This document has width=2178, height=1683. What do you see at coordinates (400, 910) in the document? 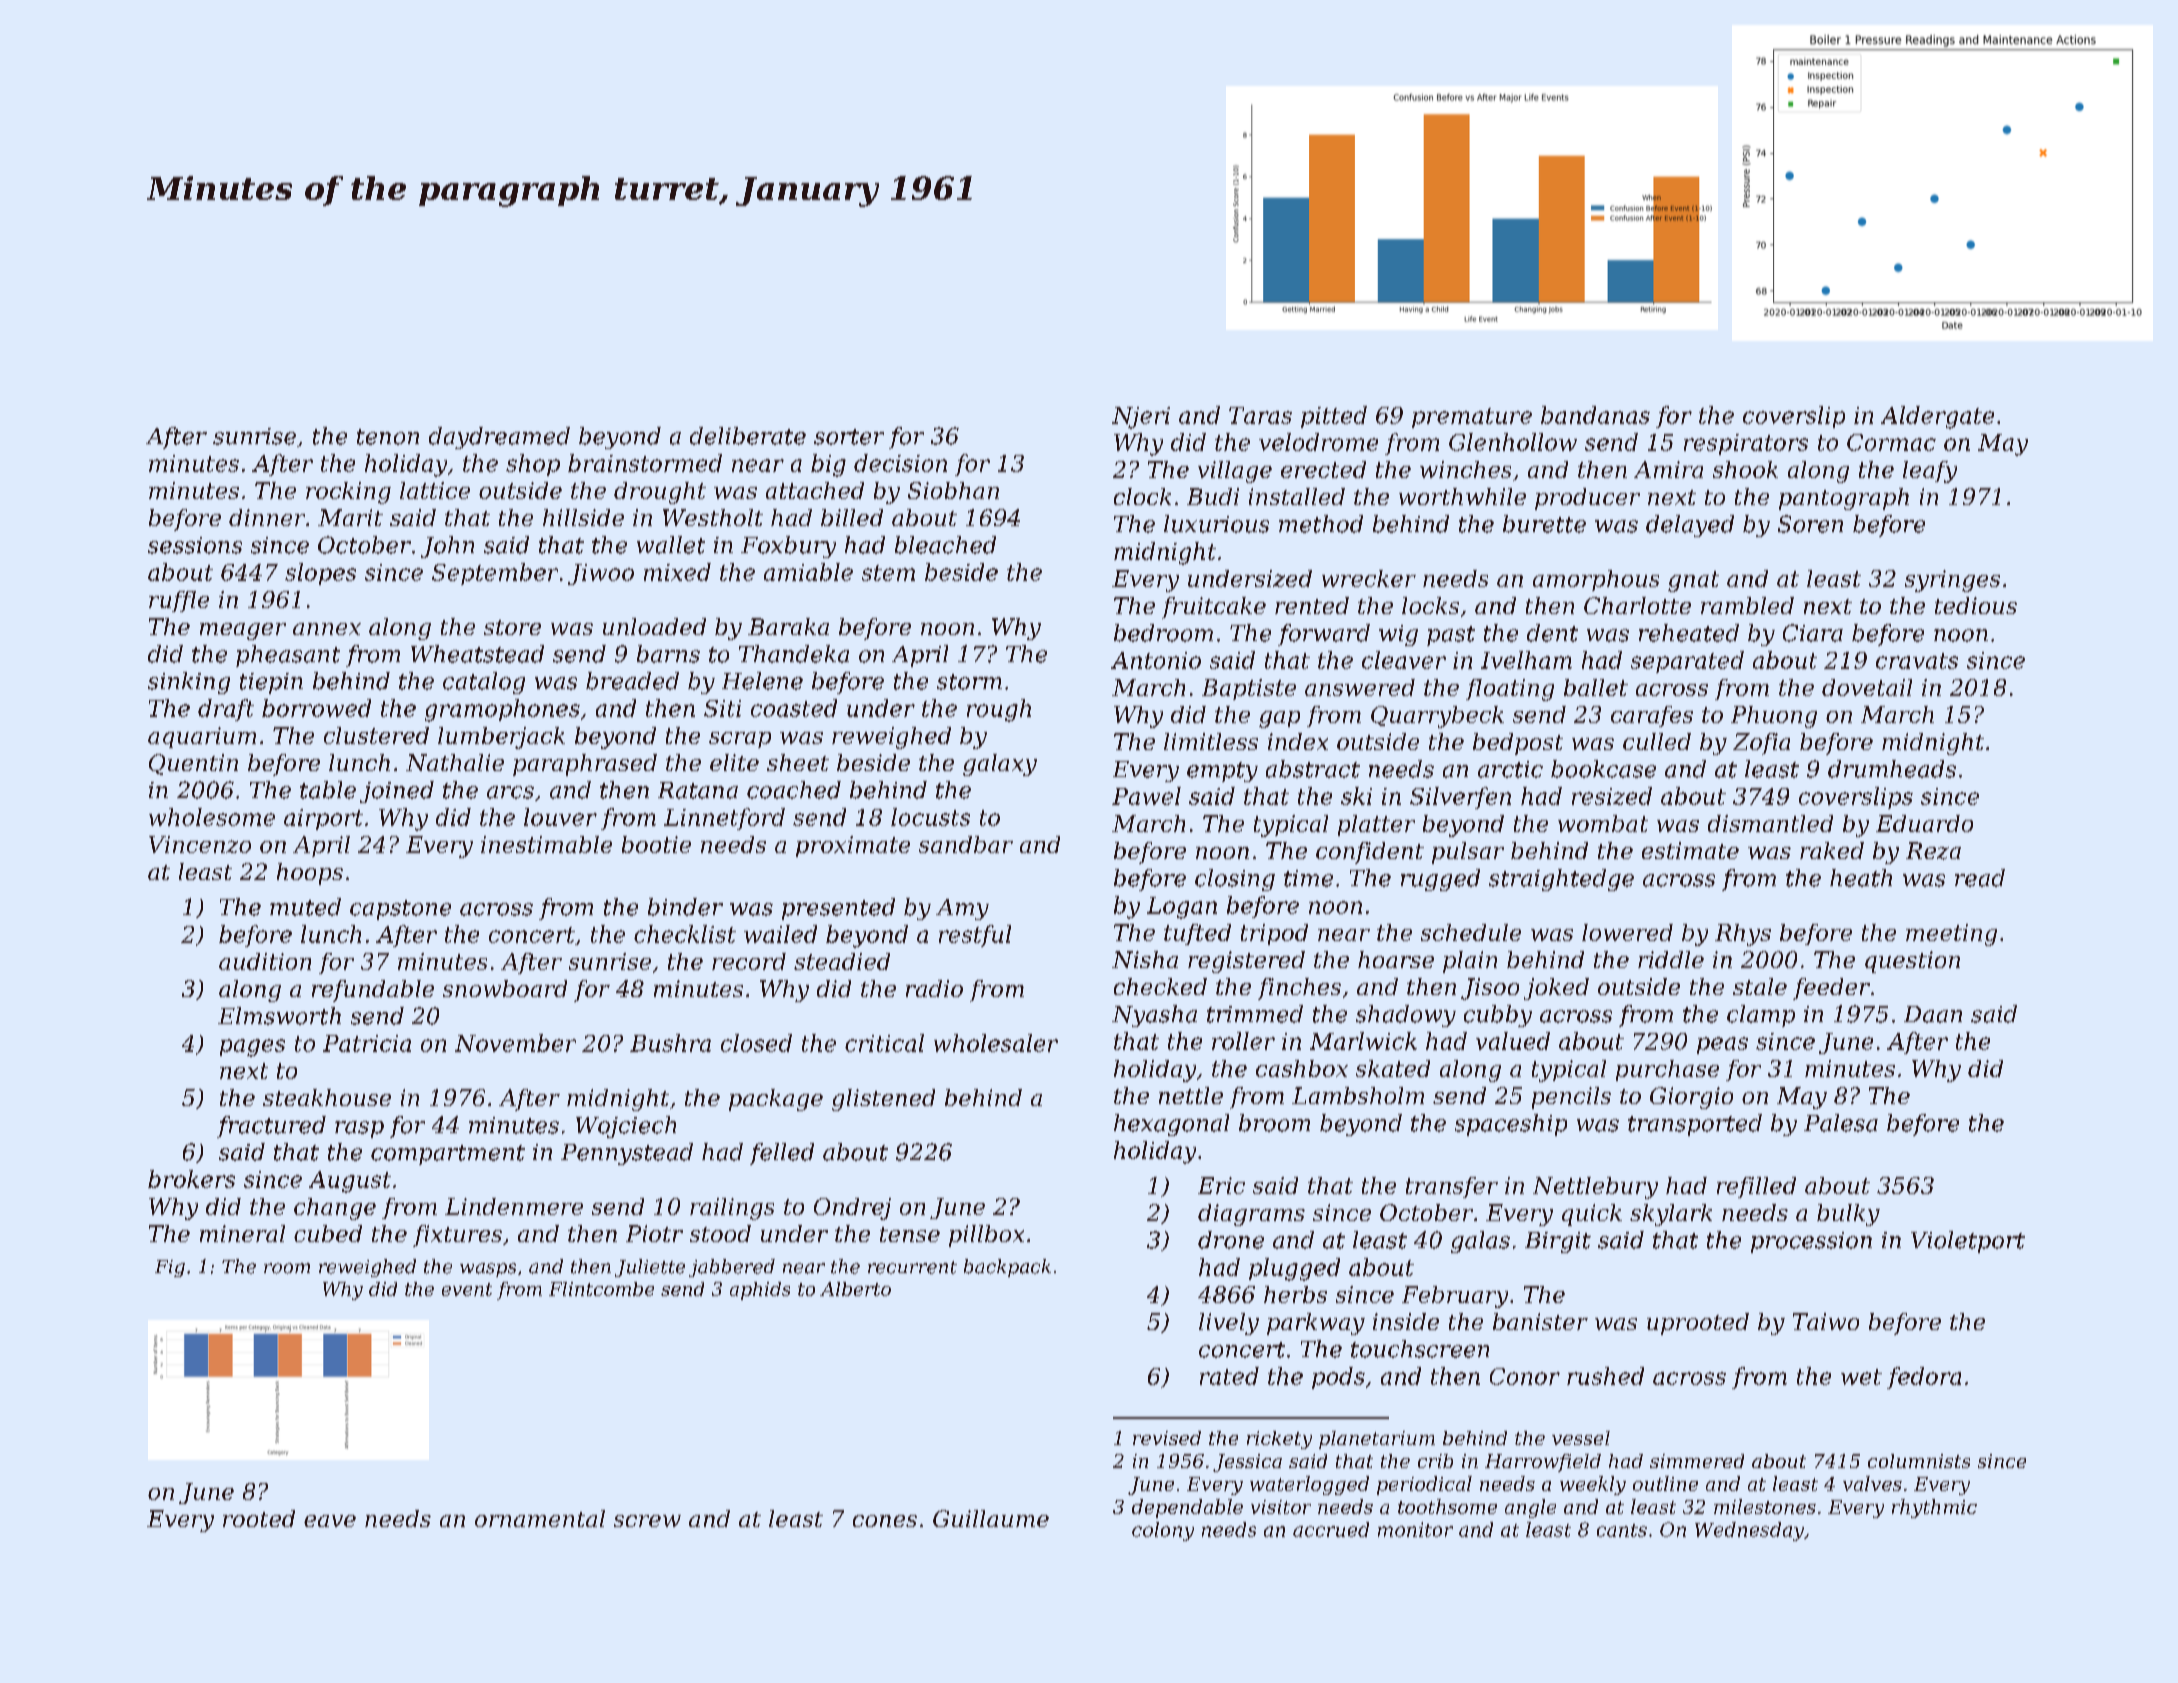
I see `capstone` at bounding box center [400, 910].
